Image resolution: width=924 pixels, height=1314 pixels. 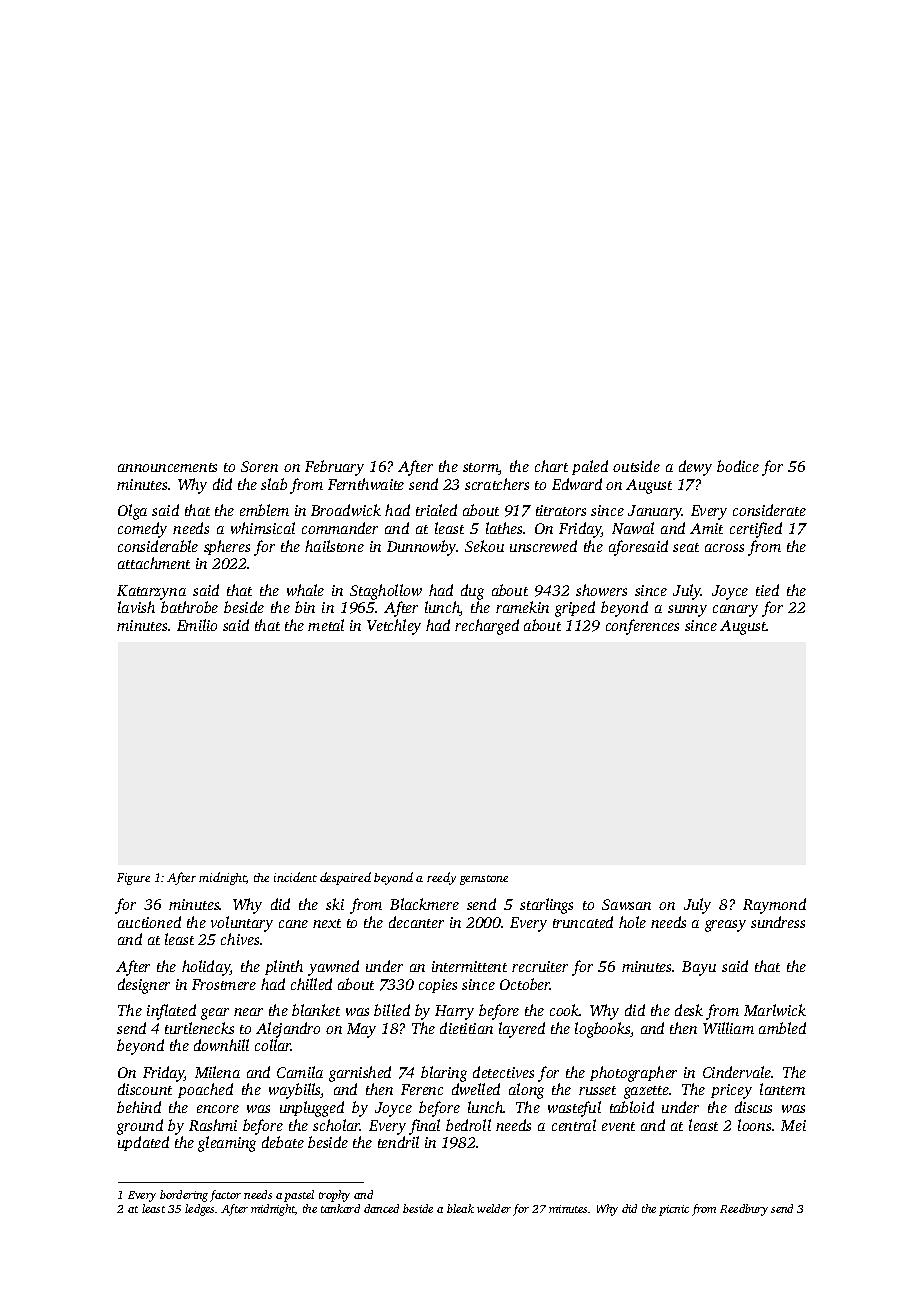 I want to click on canary, so click(x=735, y=611).
